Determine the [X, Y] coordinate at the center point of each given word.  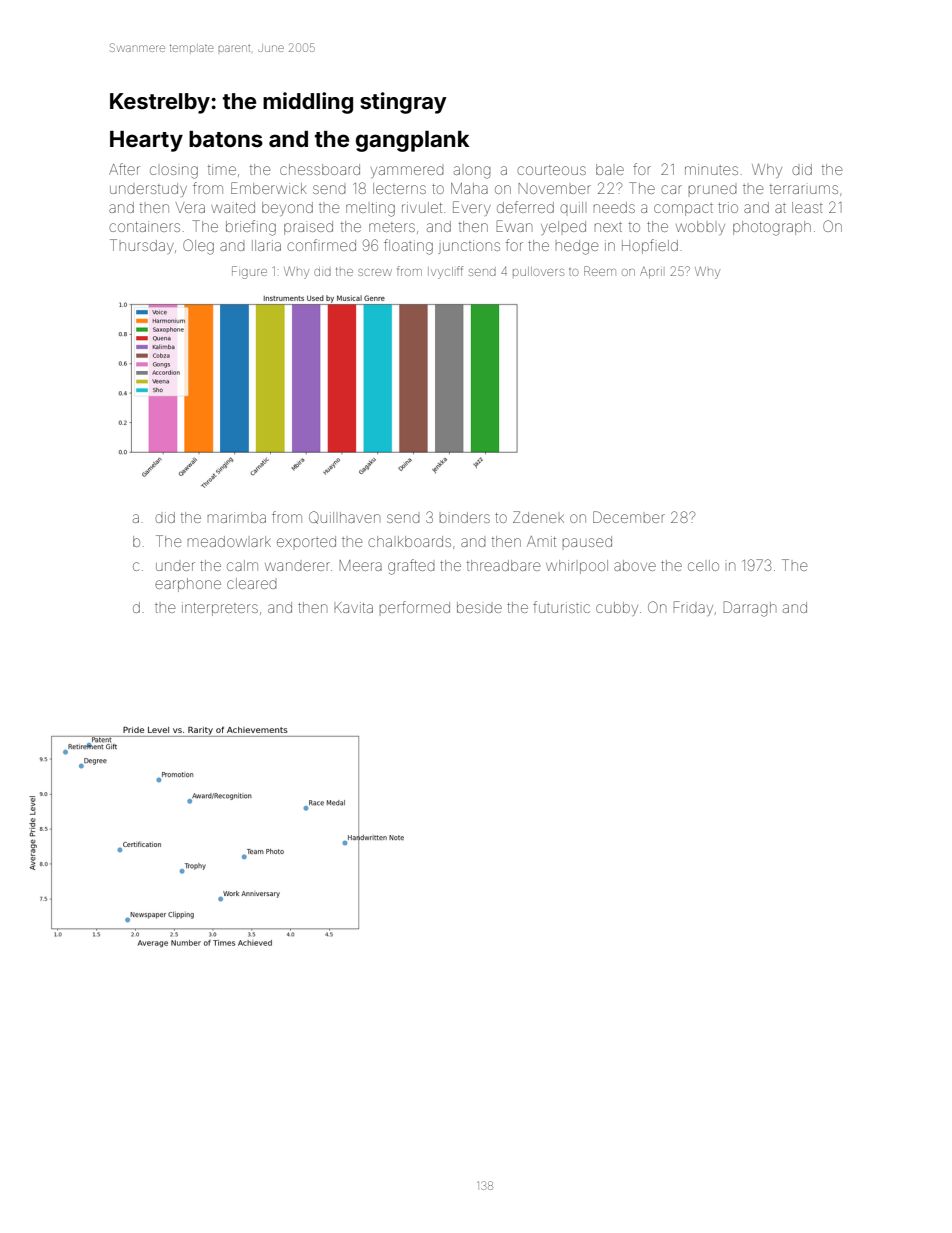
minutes [711, 169]
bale [610, 169]
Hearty [146, 141]
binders [464, 517]
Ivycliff [445, 272]
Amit [541, 541]
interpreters [220, 609]
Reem [600, 271]
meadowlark [229, 541]
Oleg [198, 247]
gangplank [413, 141]
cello [703, 565]
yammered [407, 172]
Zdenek [538, 517]
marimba [237, 517]
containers [144, 226]
